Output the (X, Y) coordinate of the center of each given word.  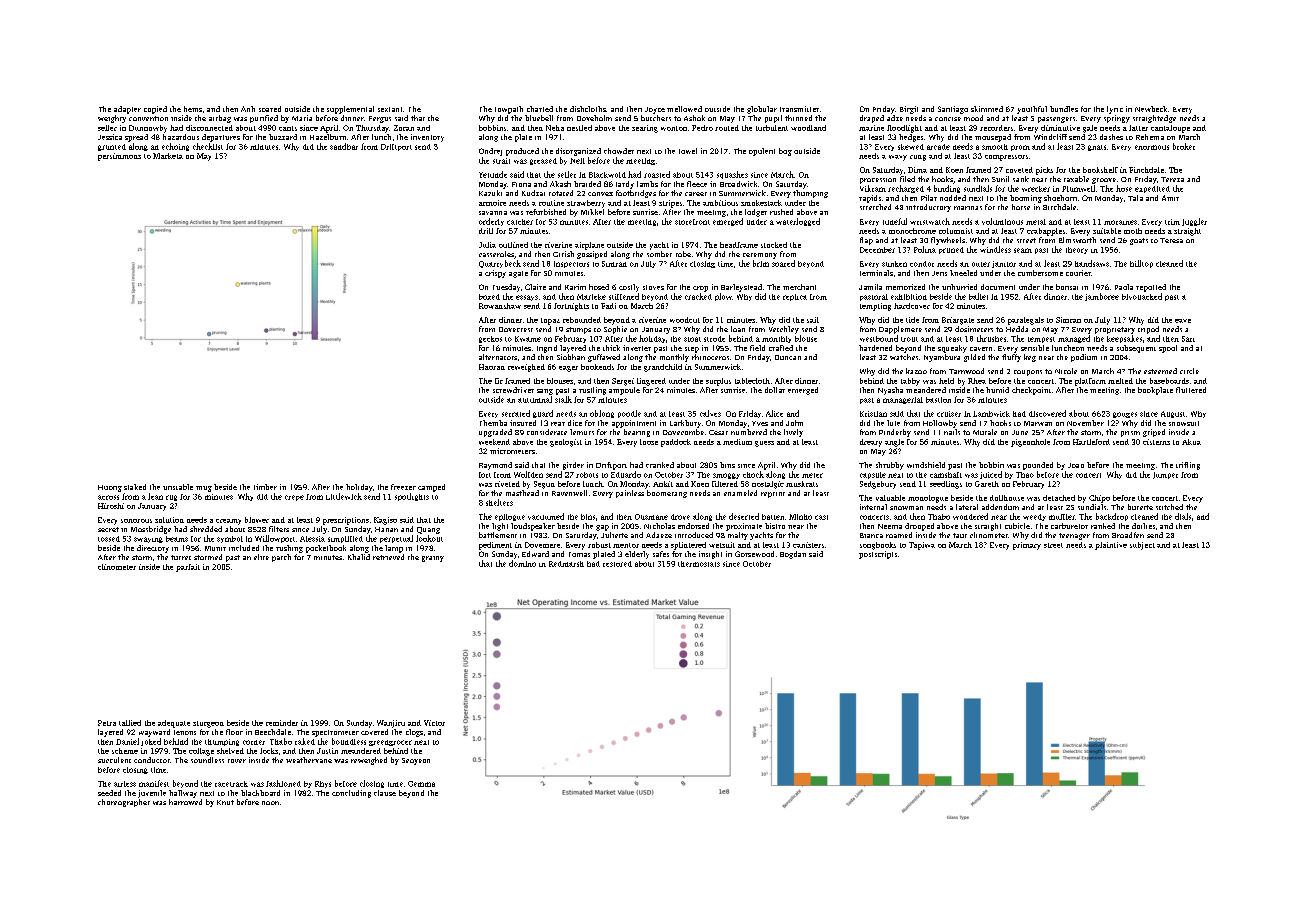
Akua (1191, 442)
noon (270, 803)
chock (753, 474)
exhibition (909, 297)
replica (795, 297)
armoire (492, 203)
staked (135, 487)
